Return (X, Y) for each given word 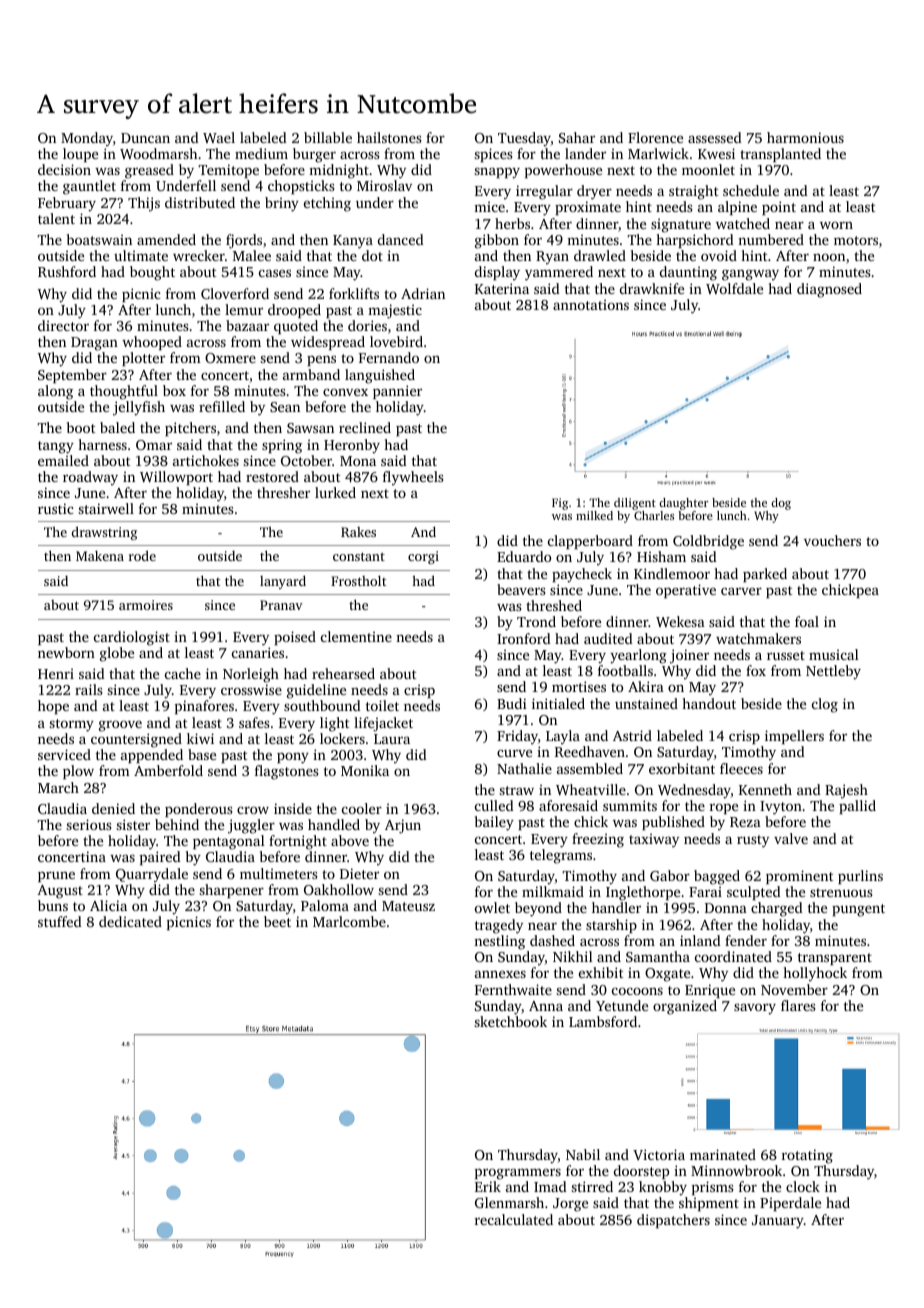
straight (693, 192)
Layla (563, 737)
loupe (80, 155)
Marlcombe (349, 921)
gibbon (497, 241)
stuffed (60, 921)
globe (117, 654)
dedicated (130, 921)
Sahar (577, 137)
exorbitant (682, 768)
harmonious (805, 137)
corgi (423, 557)
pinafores (204, 707)
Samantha (658, 956)
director (63, 325)
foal (807, 621)
